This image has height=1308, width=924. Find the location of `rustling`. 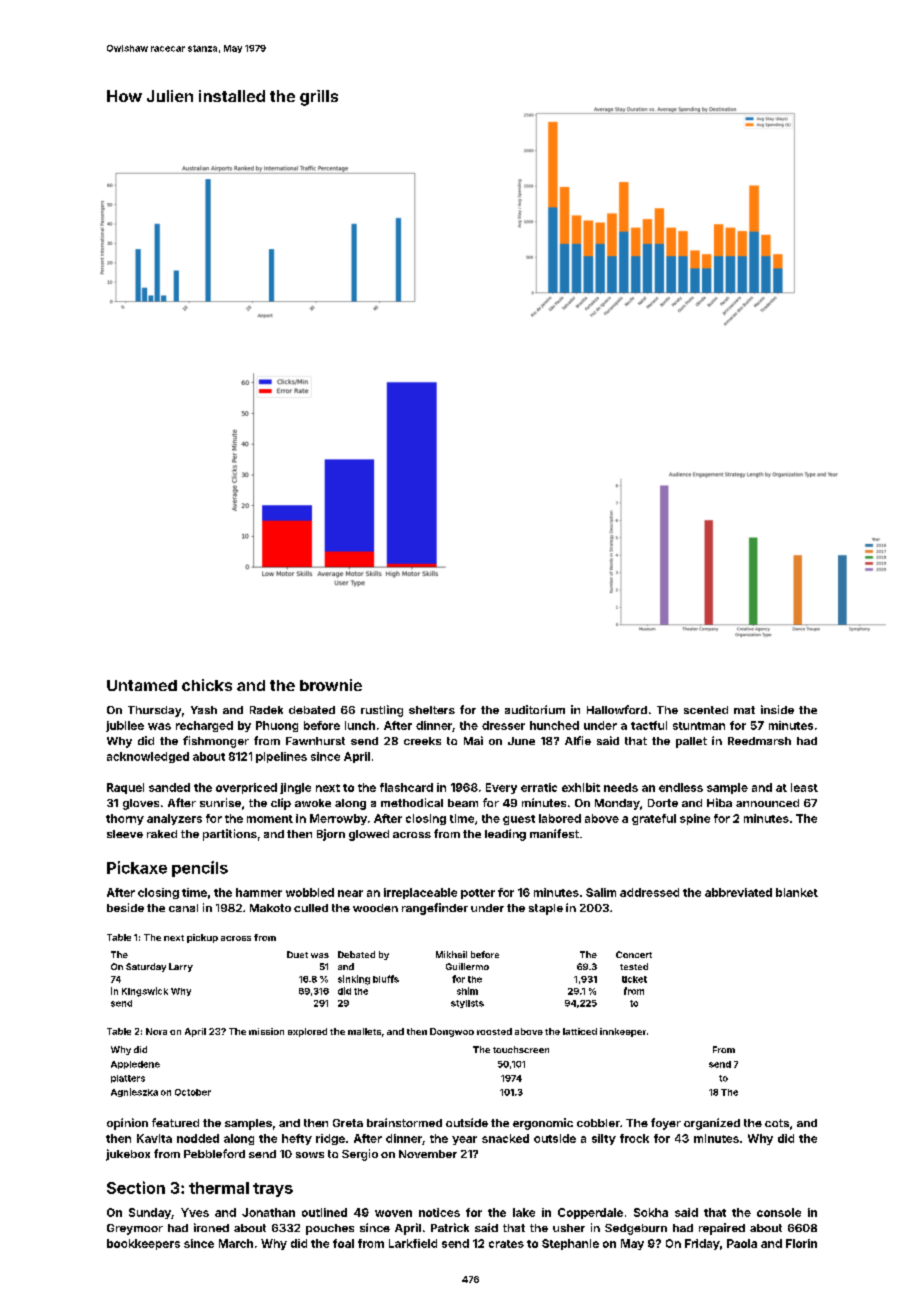

rustling is located at coordinates (382, 711).
